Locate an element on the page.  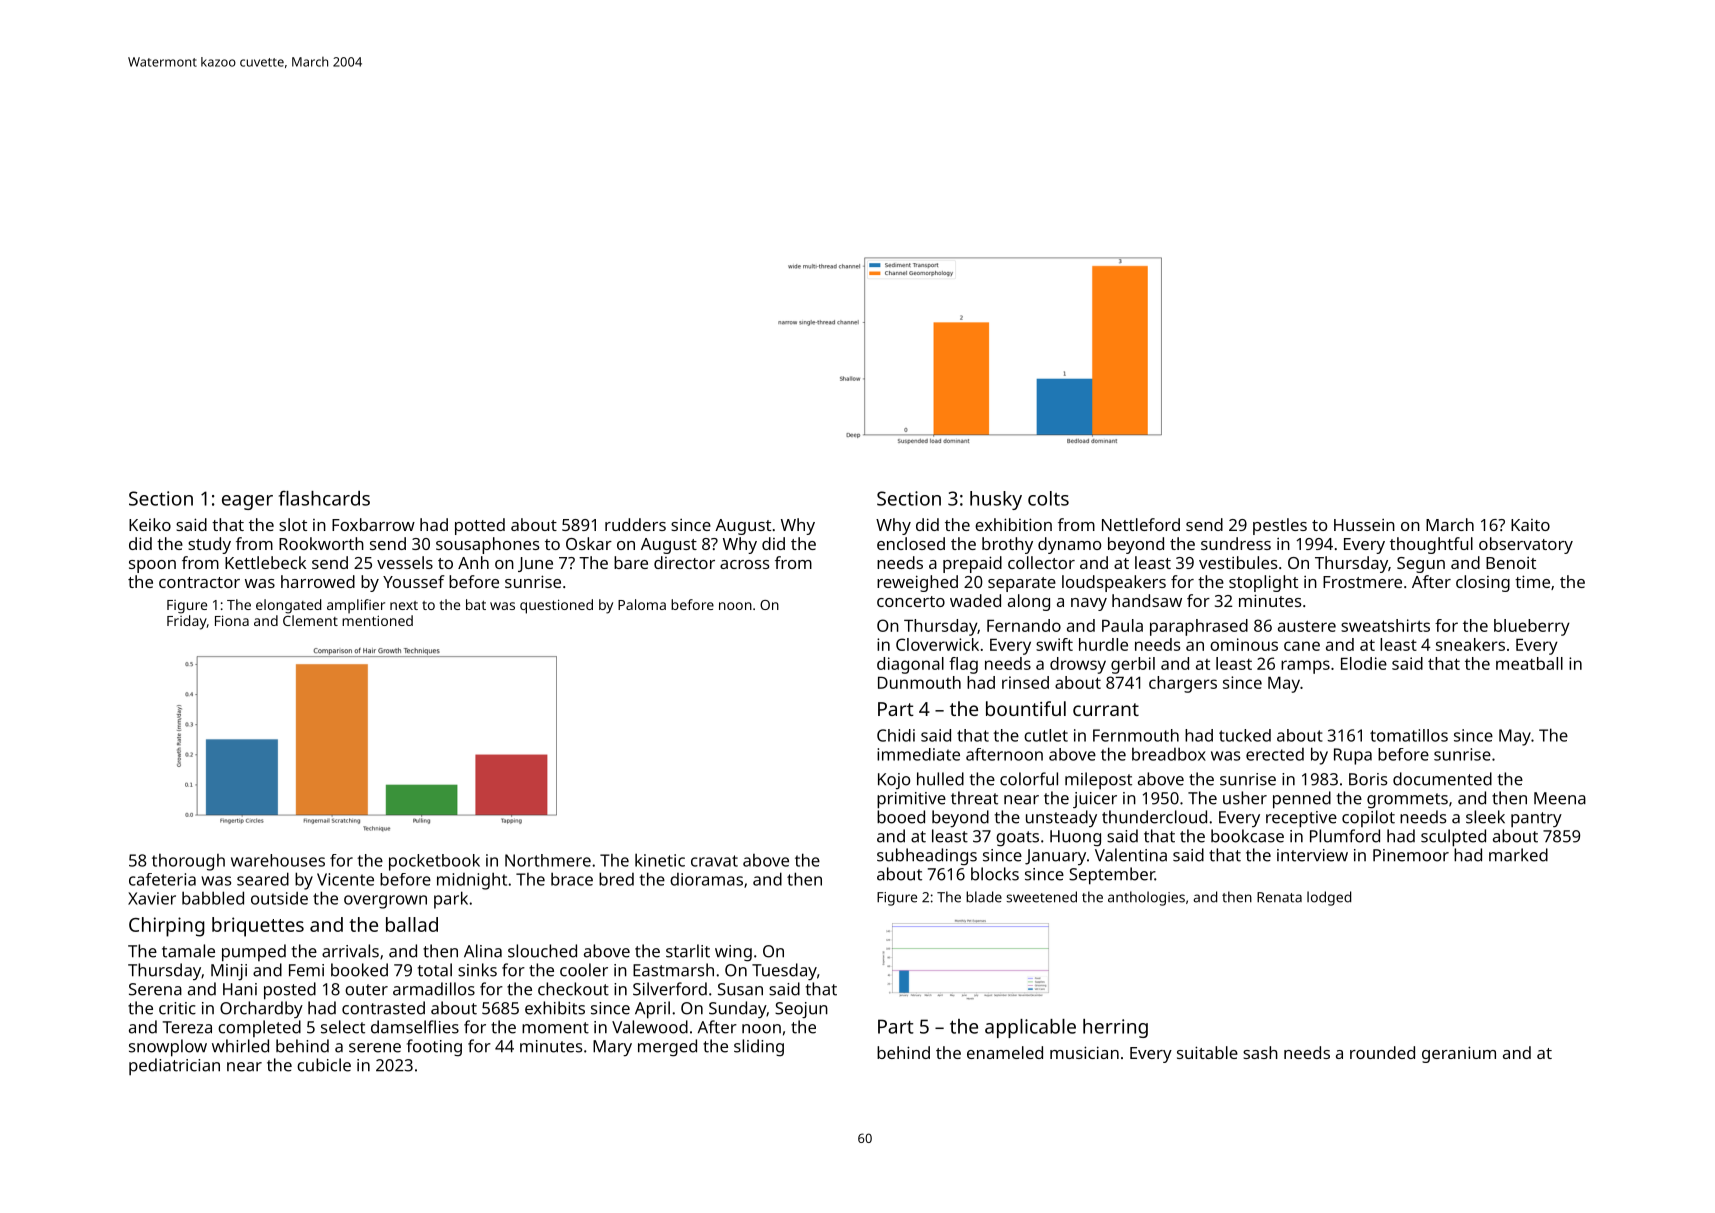
sliding is located at coordinates (759, 1048).
